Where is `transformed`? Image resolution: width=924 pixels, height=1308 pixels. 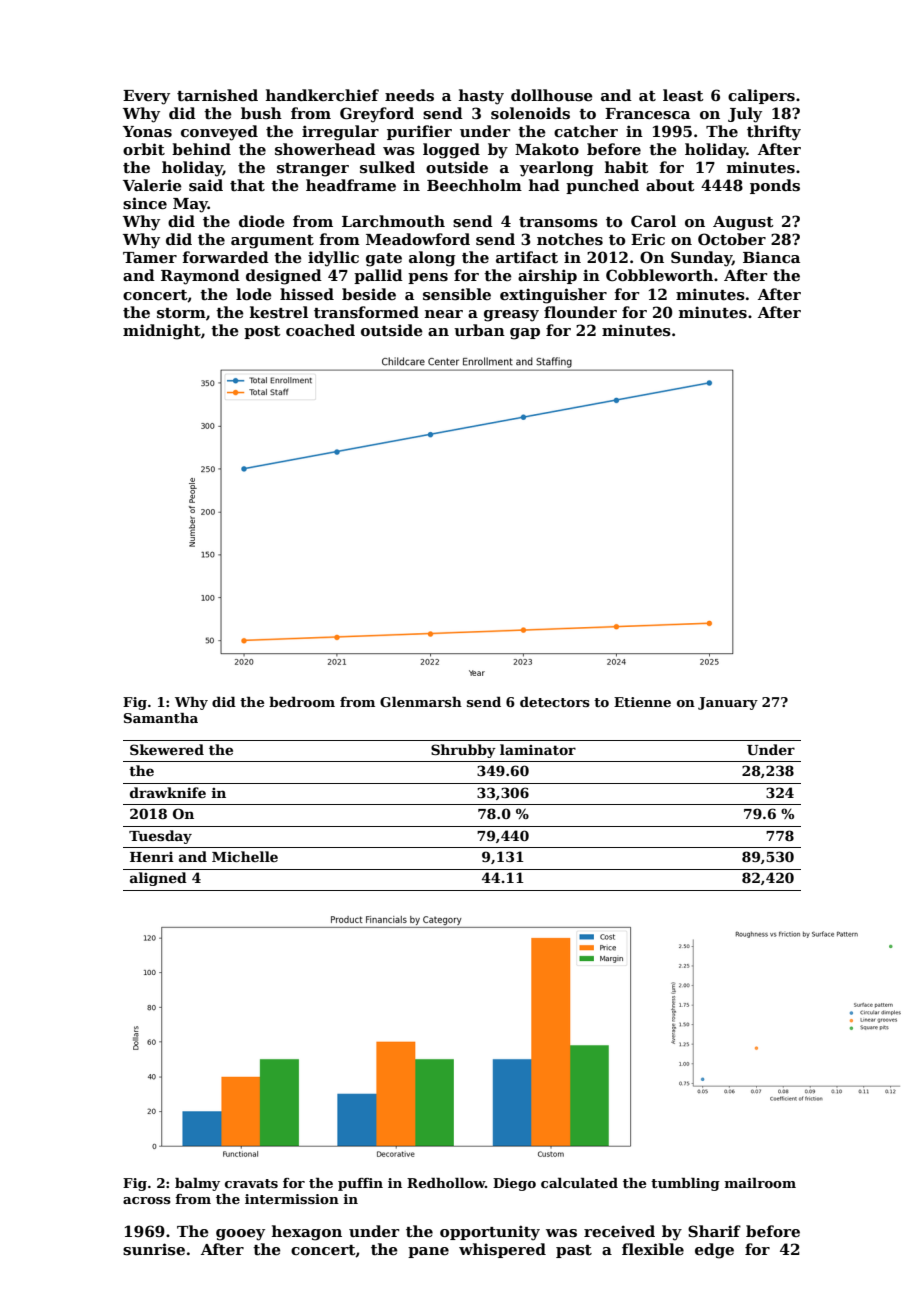
transformed is located at coordinates (366, 312).
